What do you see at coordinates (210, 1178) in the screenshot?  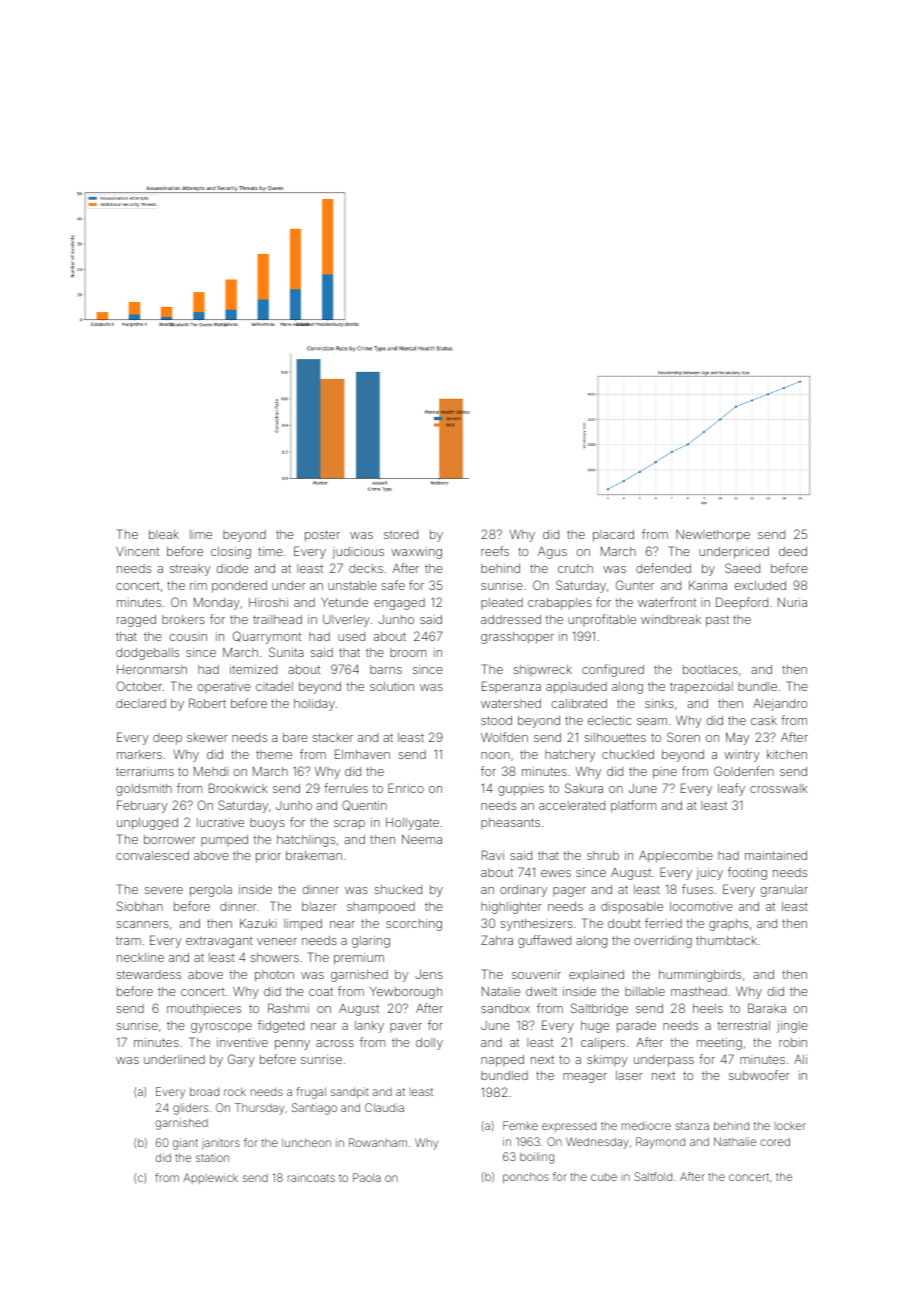 I see `Applewick` at bounding box center [210, 1178].
